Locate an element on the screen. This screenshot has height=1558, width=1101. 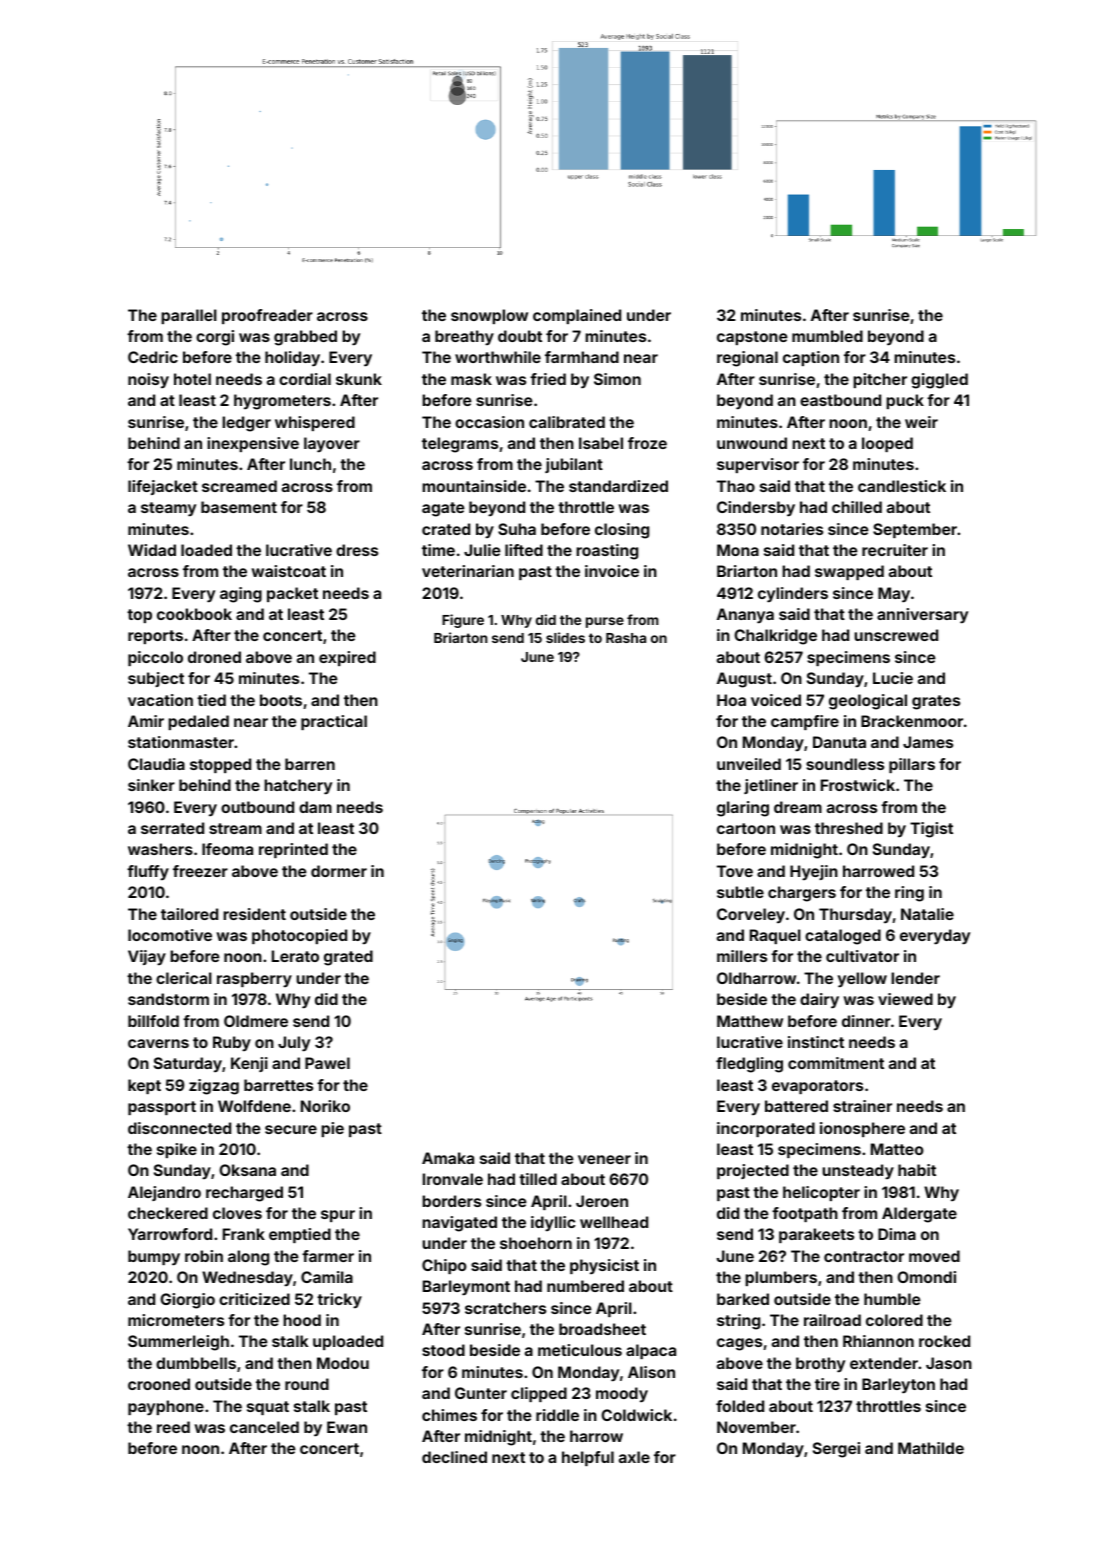
grates is located at coordinates (936, 702).
